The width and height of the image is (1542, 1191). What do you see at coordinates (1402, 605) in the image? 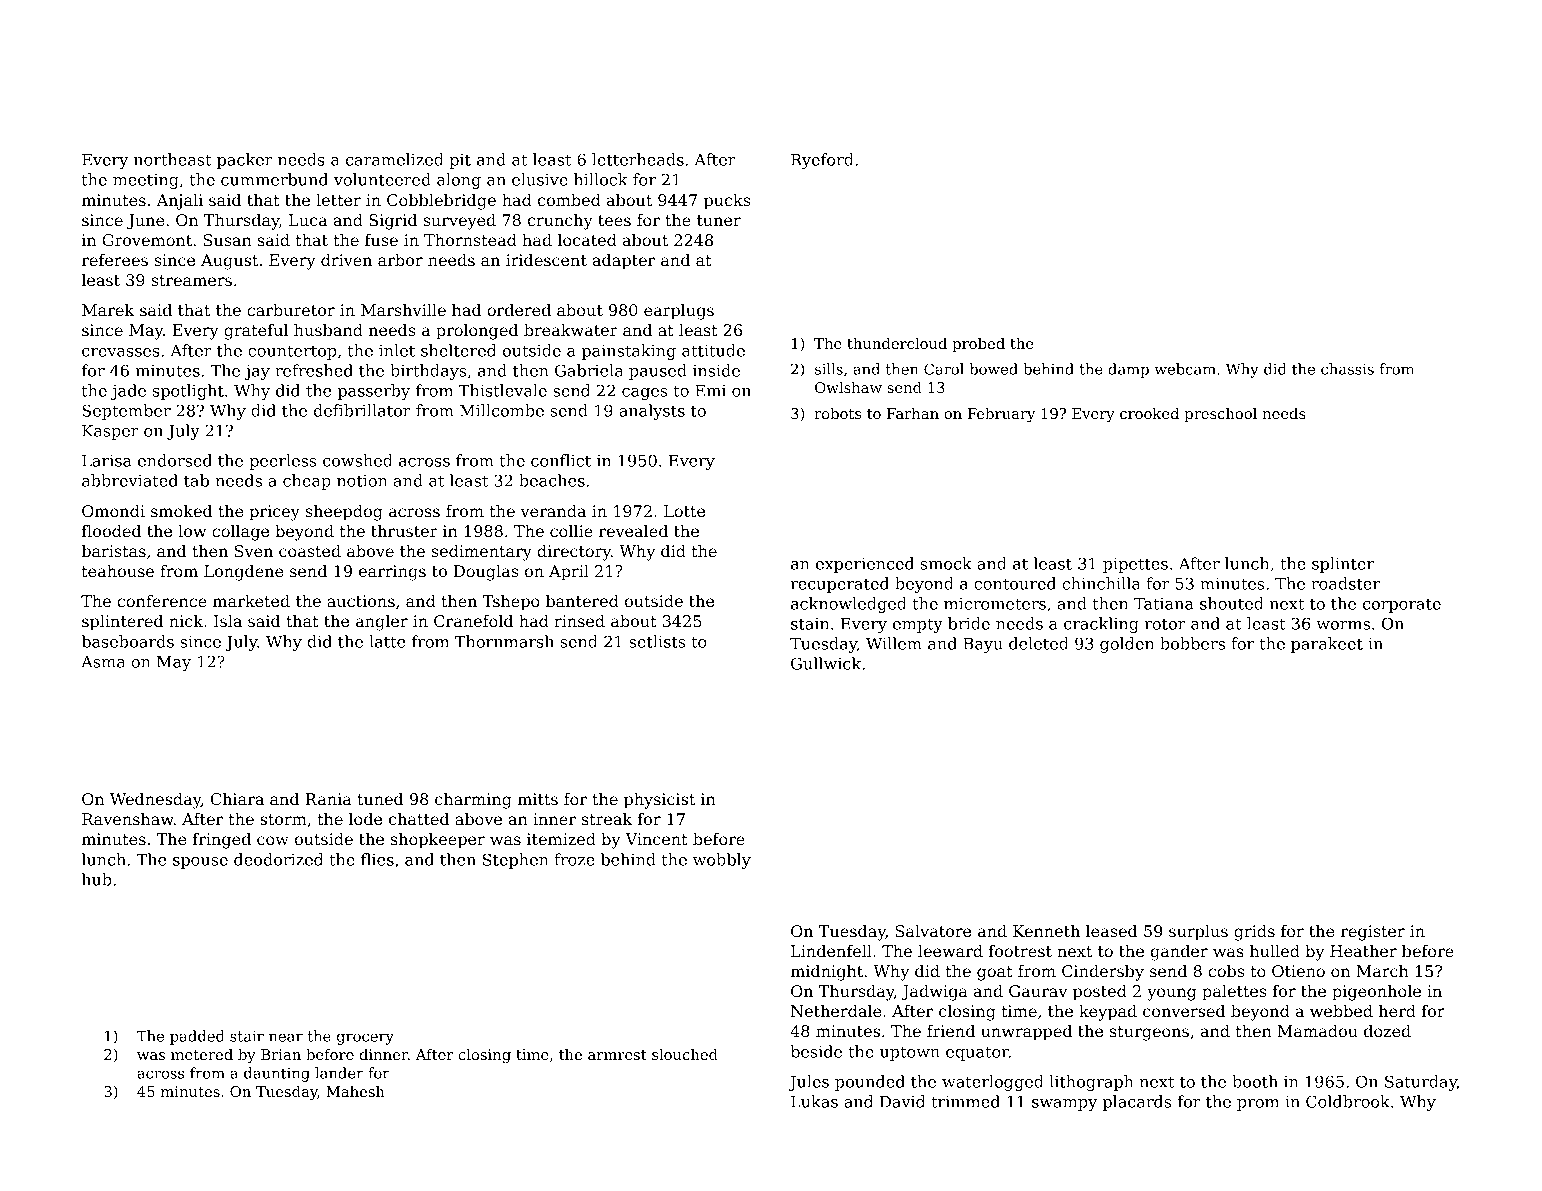
I see `corporate` at bounding box center [1402, 605].
